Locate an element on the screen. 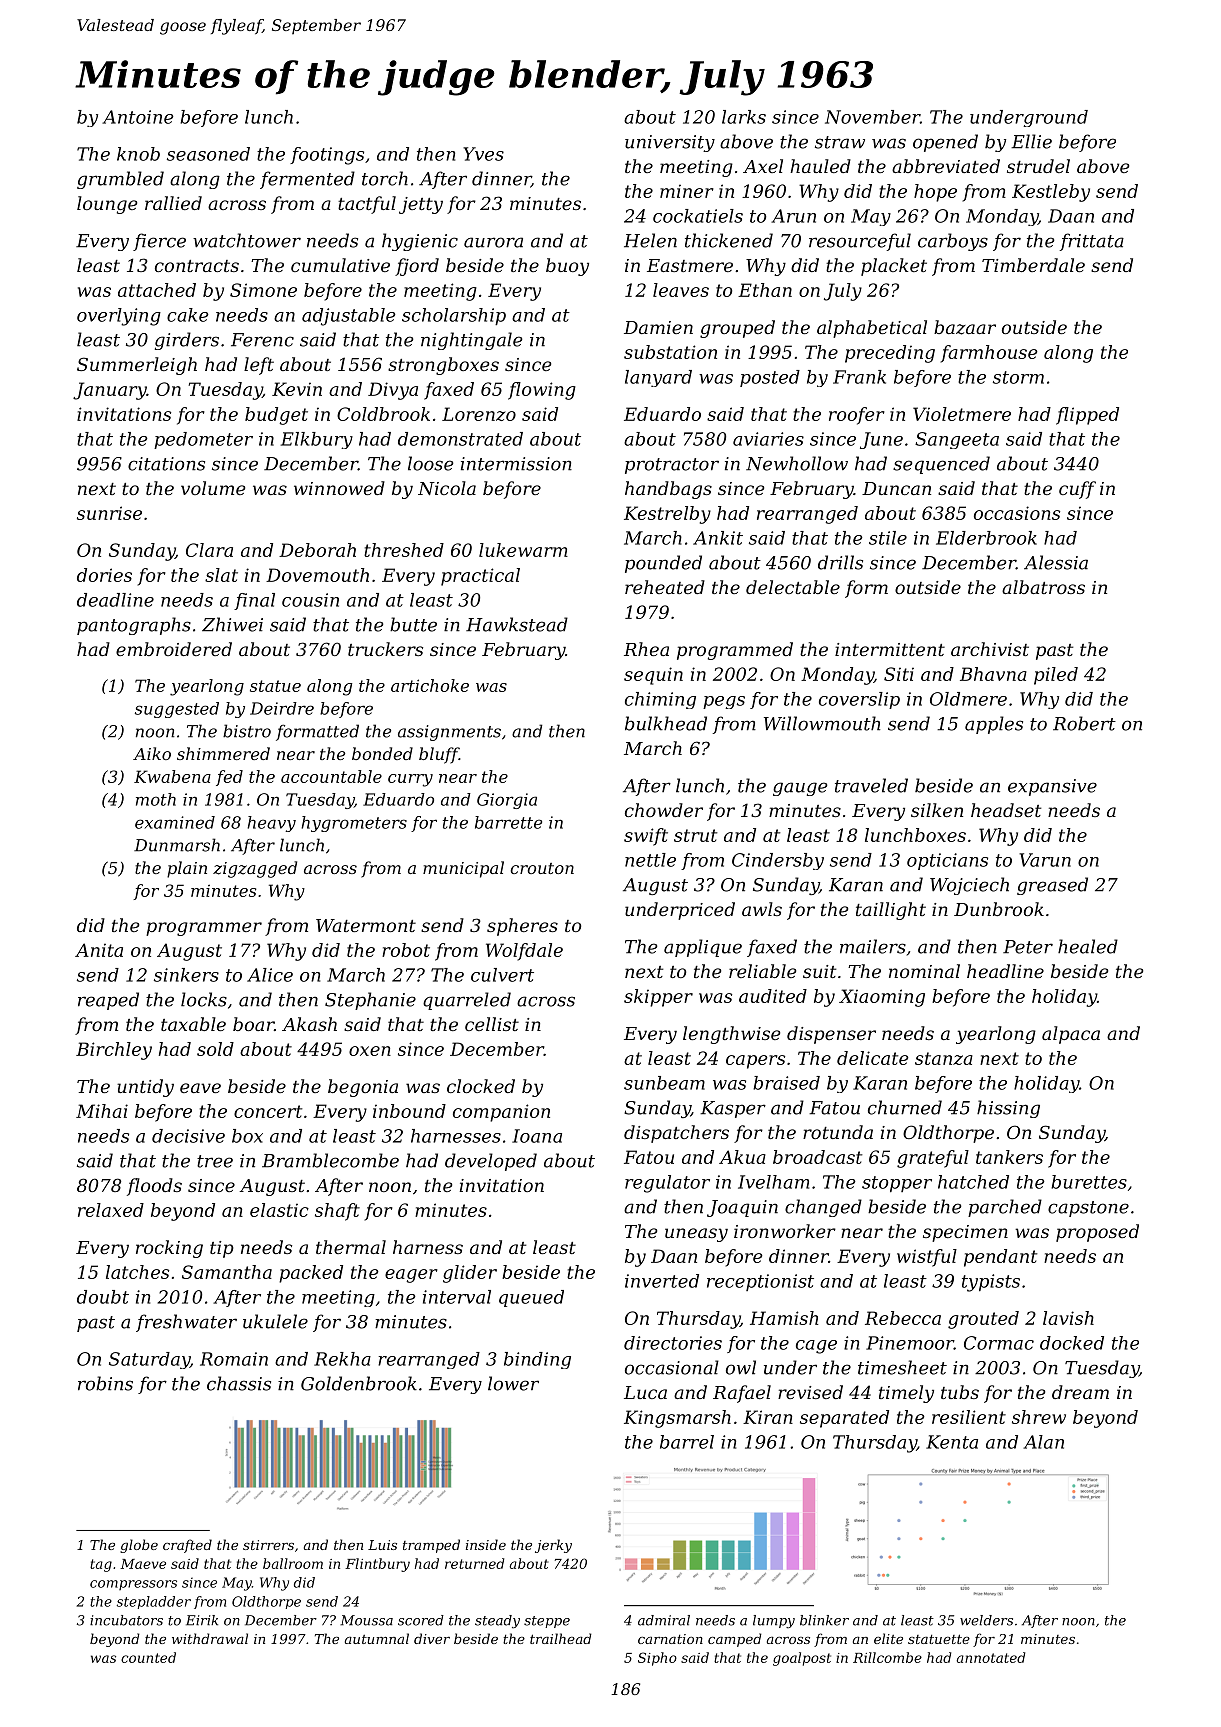 The image size is (1221, 1727). Ellie is located at coordinates (1031, 141).
